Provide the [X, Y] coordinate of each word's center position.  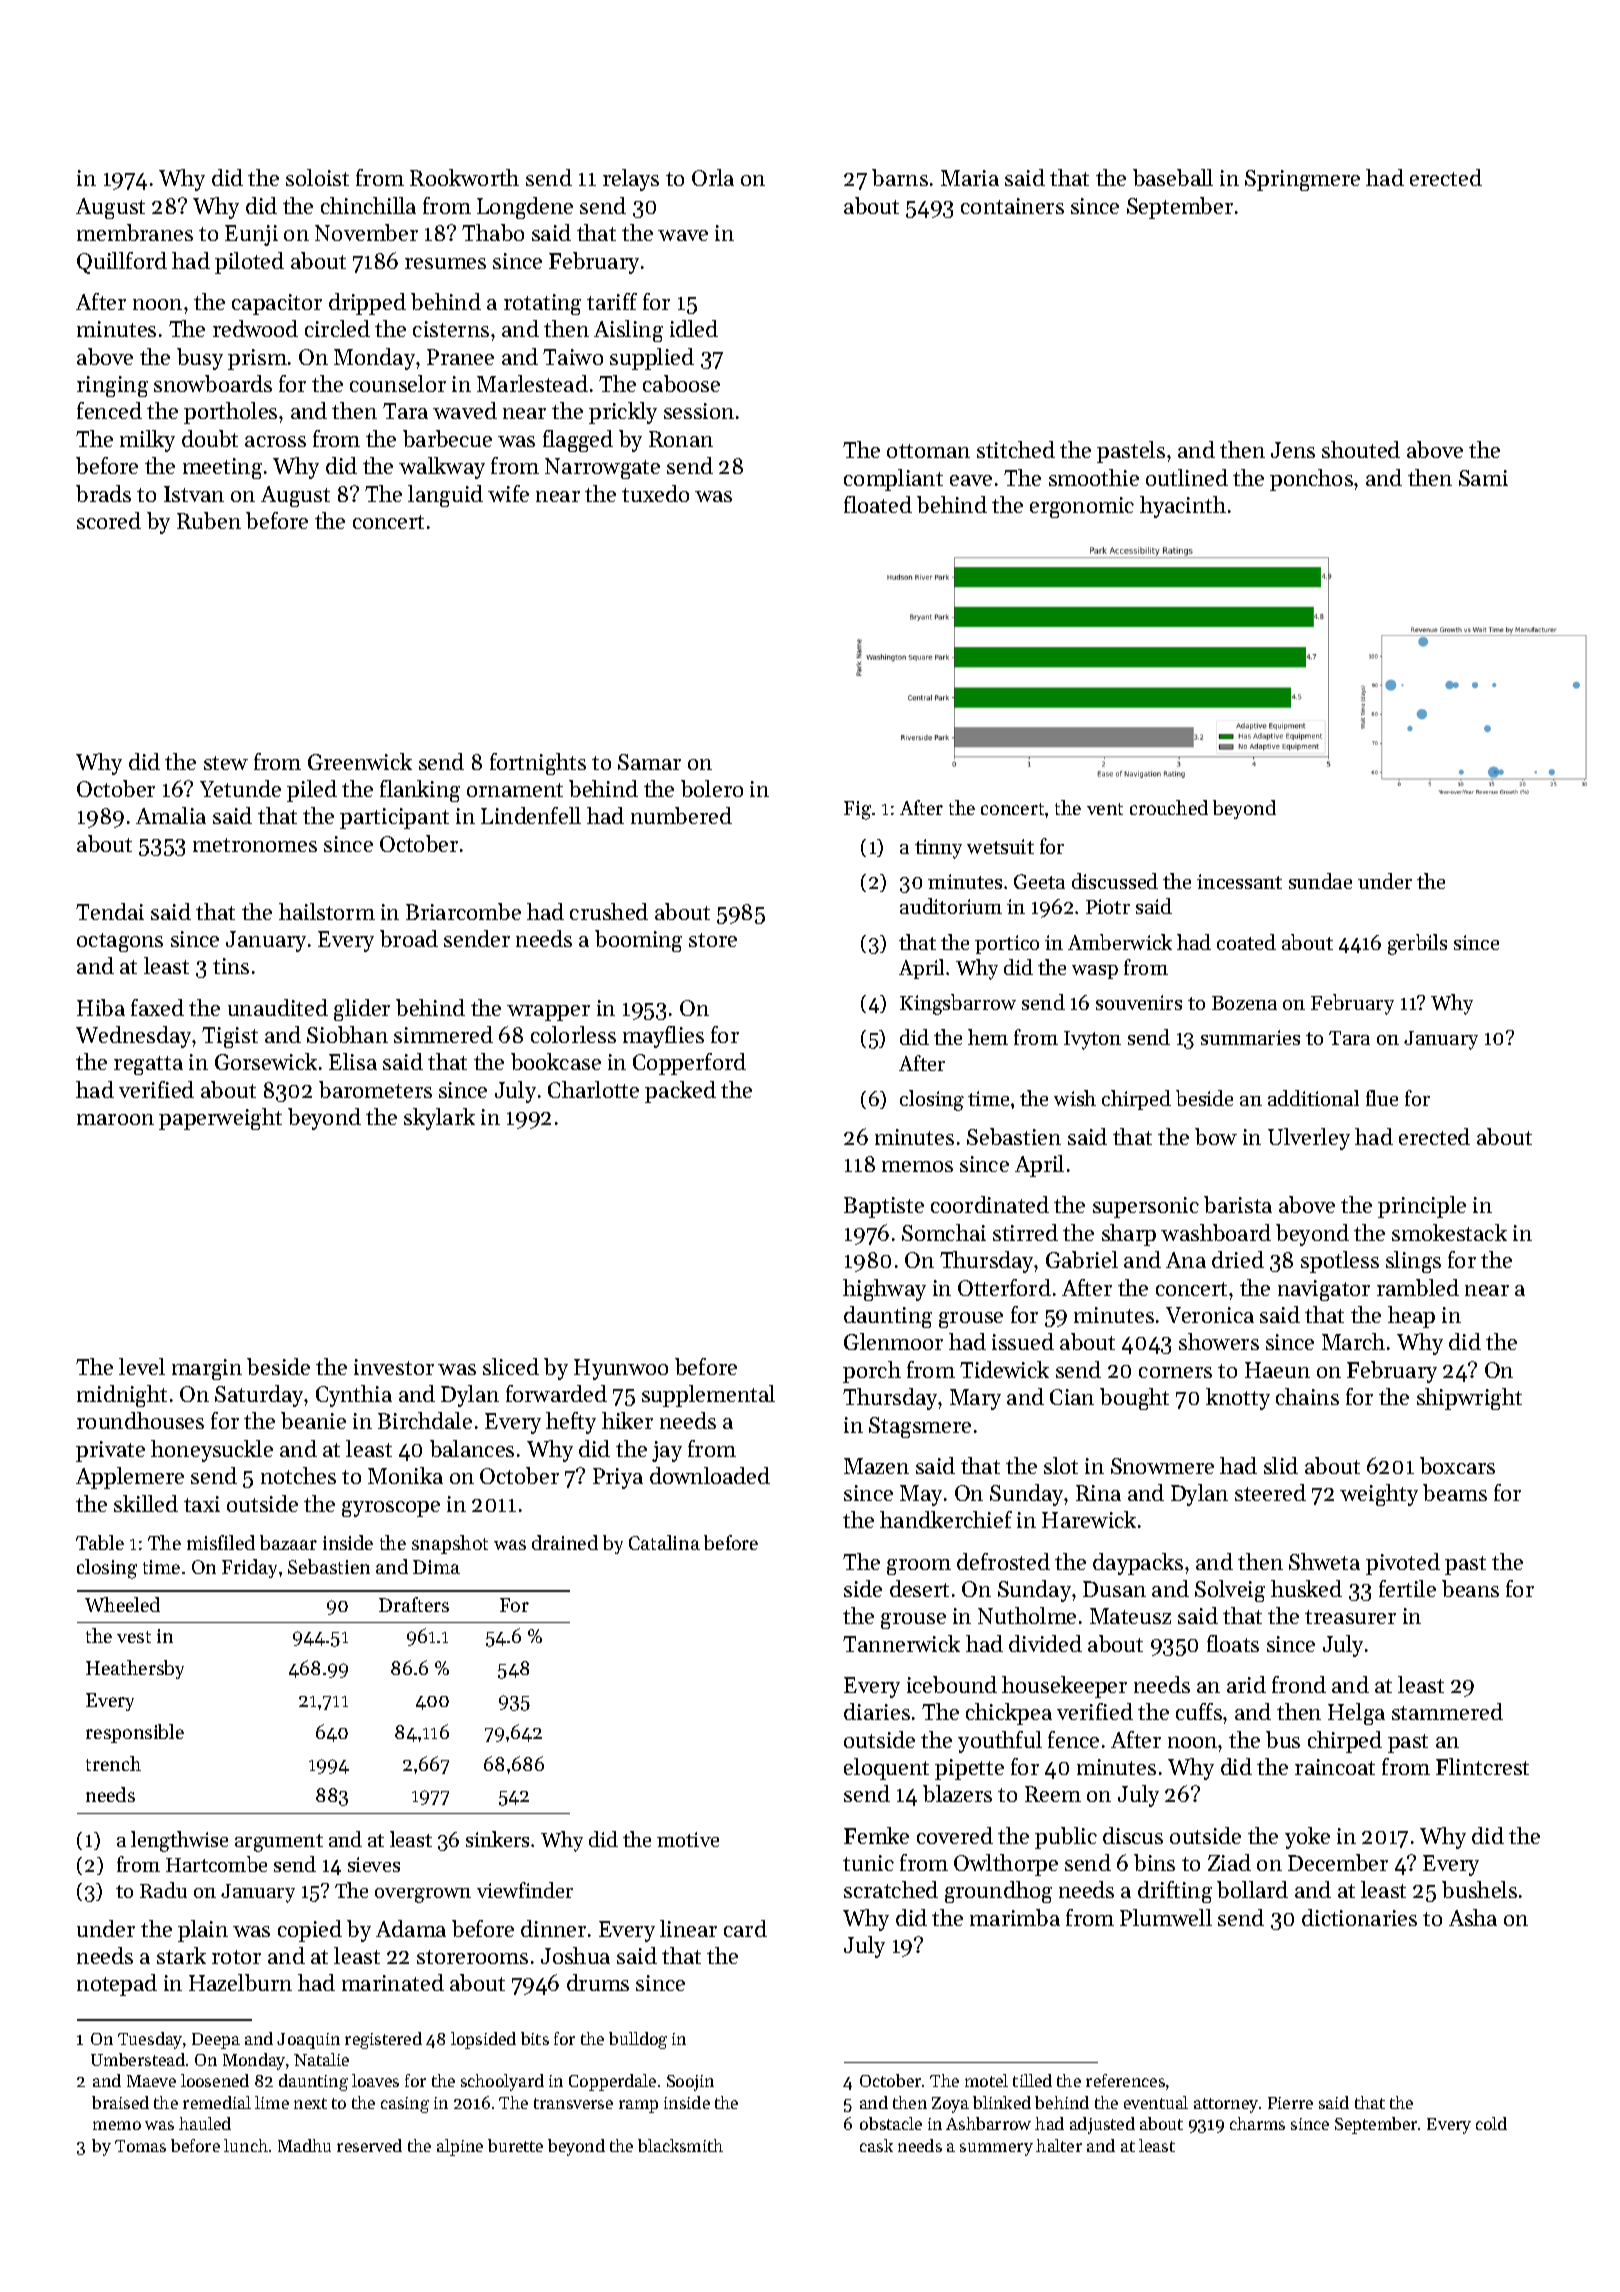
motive [688, 1839]
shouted [1361, 449]
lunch [246, 2145]
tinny [938, 849]
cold [1491, 2123]
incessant [1239, 881]
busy [200, 359]
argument [279, 1843]
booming [638, 941]
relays [631, 180]
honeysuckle [212, 1451]
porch [872, 1372]
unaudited [278, 1007]
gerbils [1417, 944]
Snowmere [1162, 1466]
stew [226, 763]
